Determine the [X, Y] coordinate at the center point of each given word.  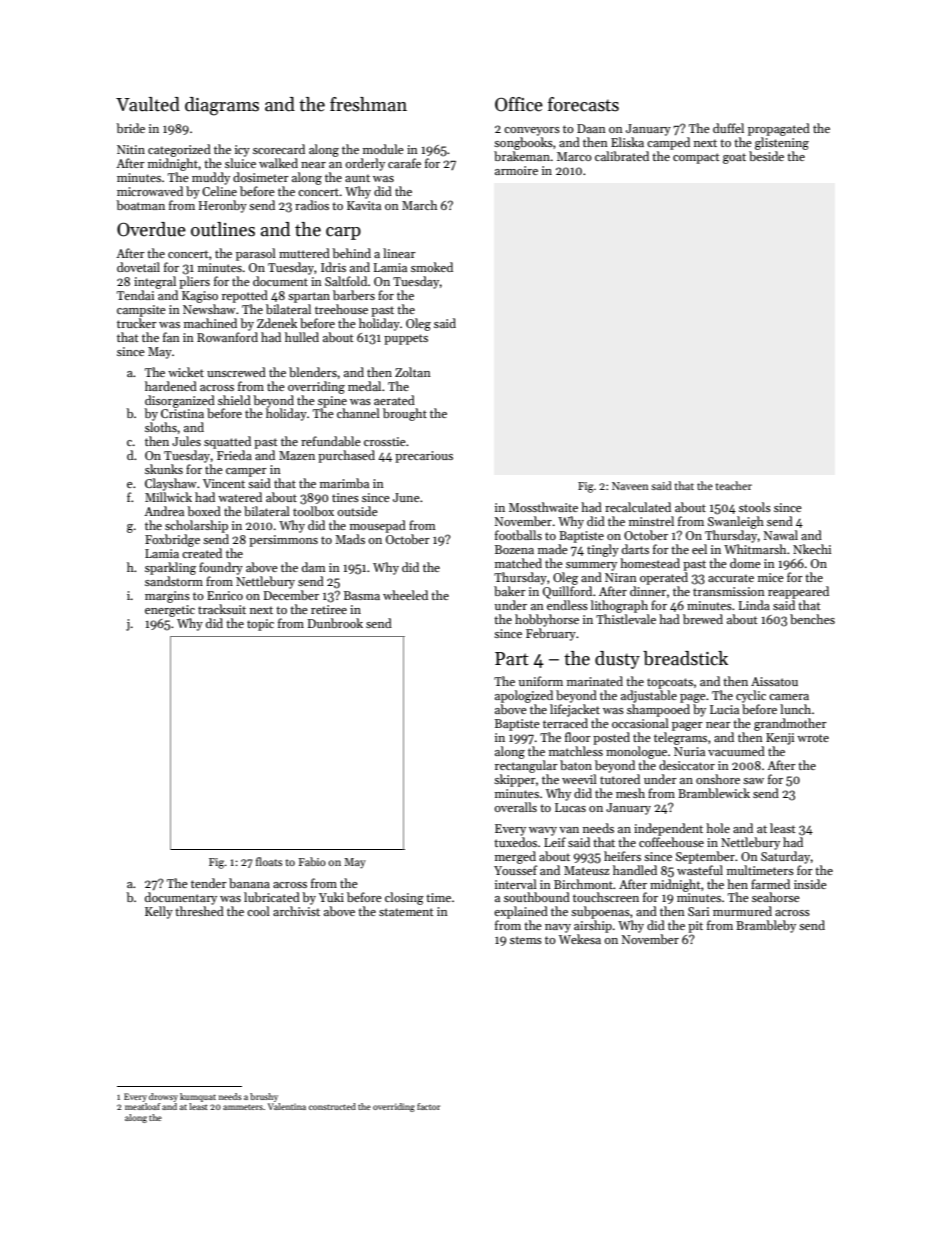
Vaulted [148, 104]
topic [260, 625]
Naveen [630, 486]
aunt [357, 178]
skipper [515, 780]
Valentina [287, 1106]
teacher [733, 485]
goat [734, 158]
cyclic [751, 696]
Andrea [164, 511]
